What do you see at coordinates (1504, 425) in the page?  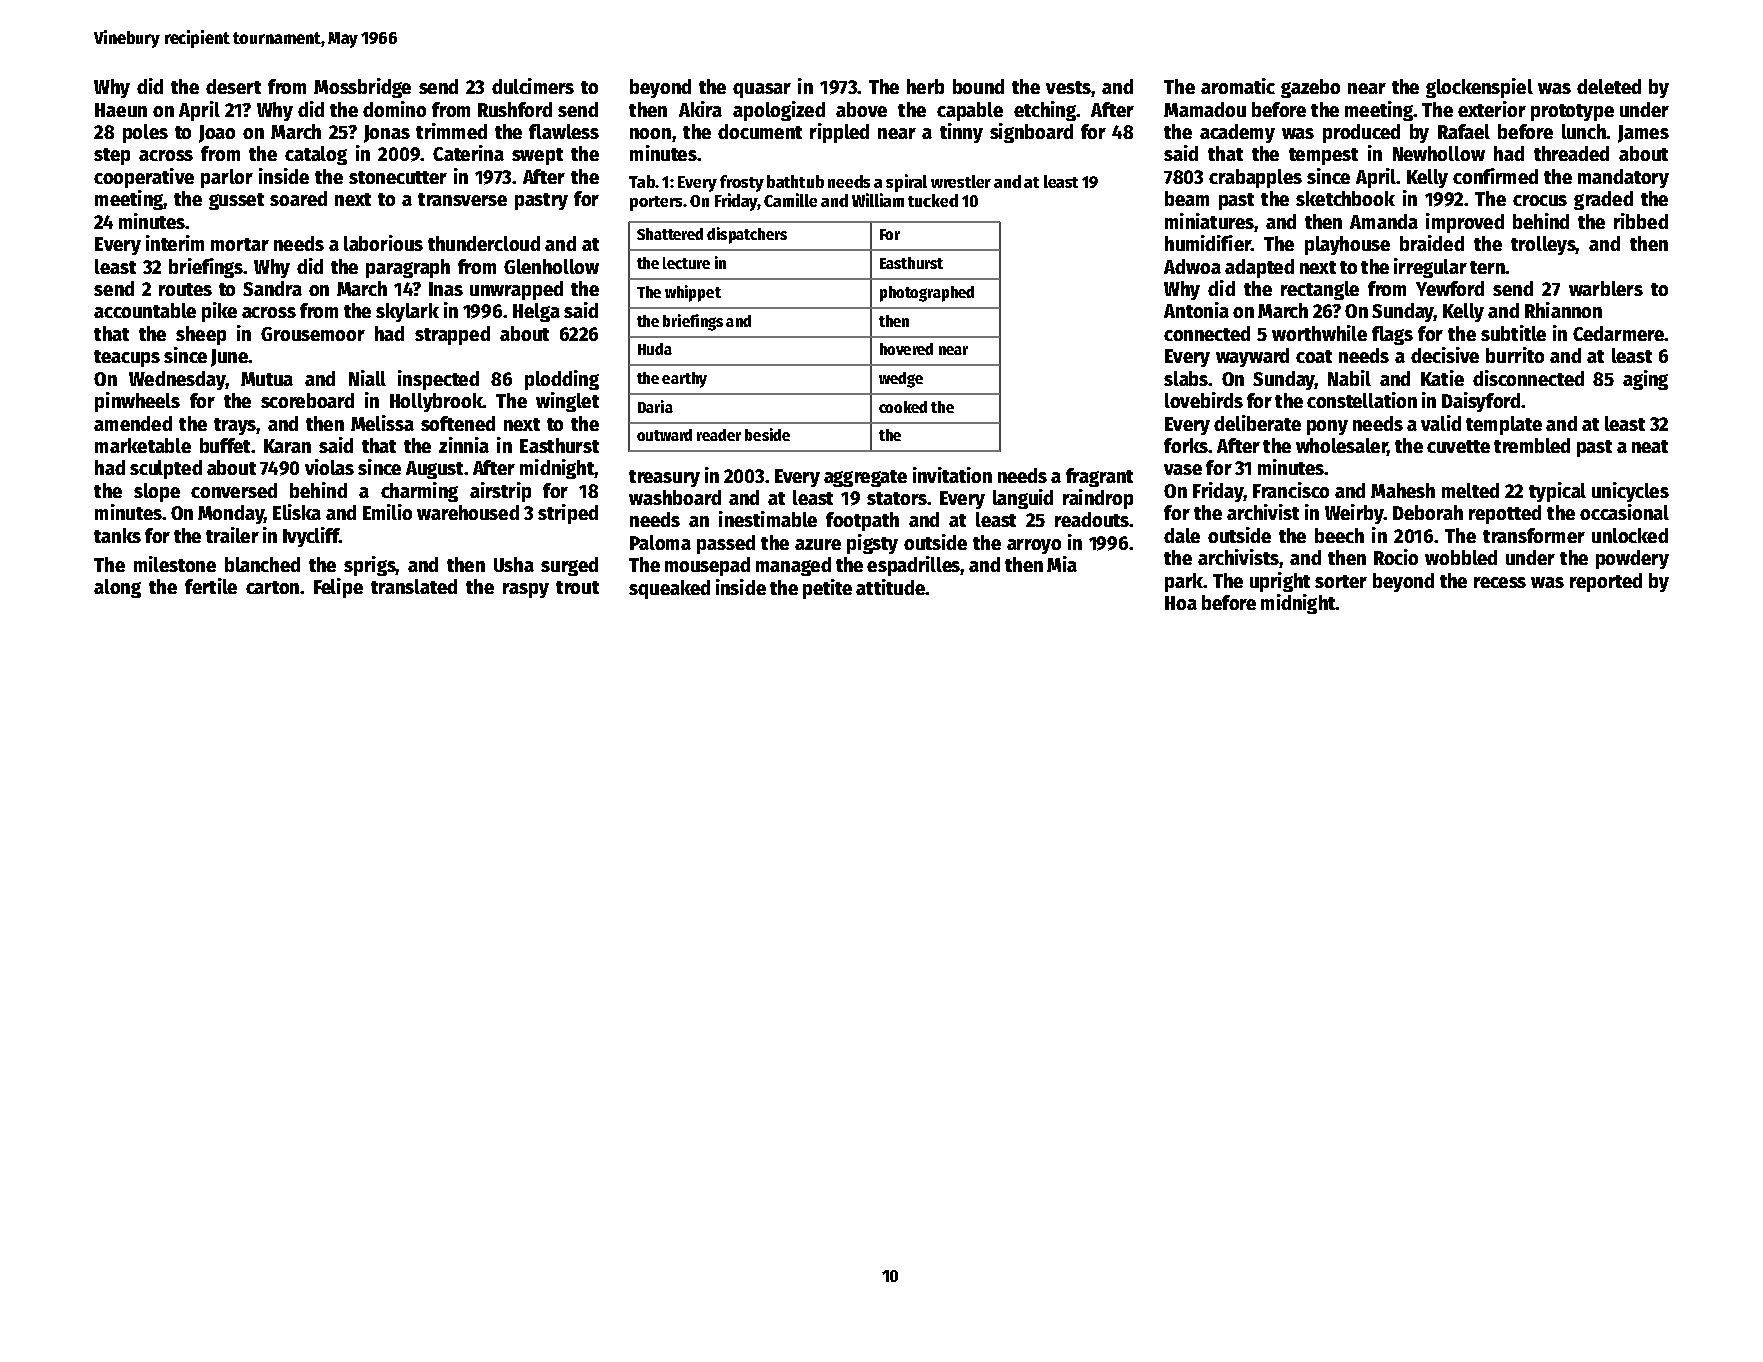 I see `template` at bounding box center [1504, 425].
